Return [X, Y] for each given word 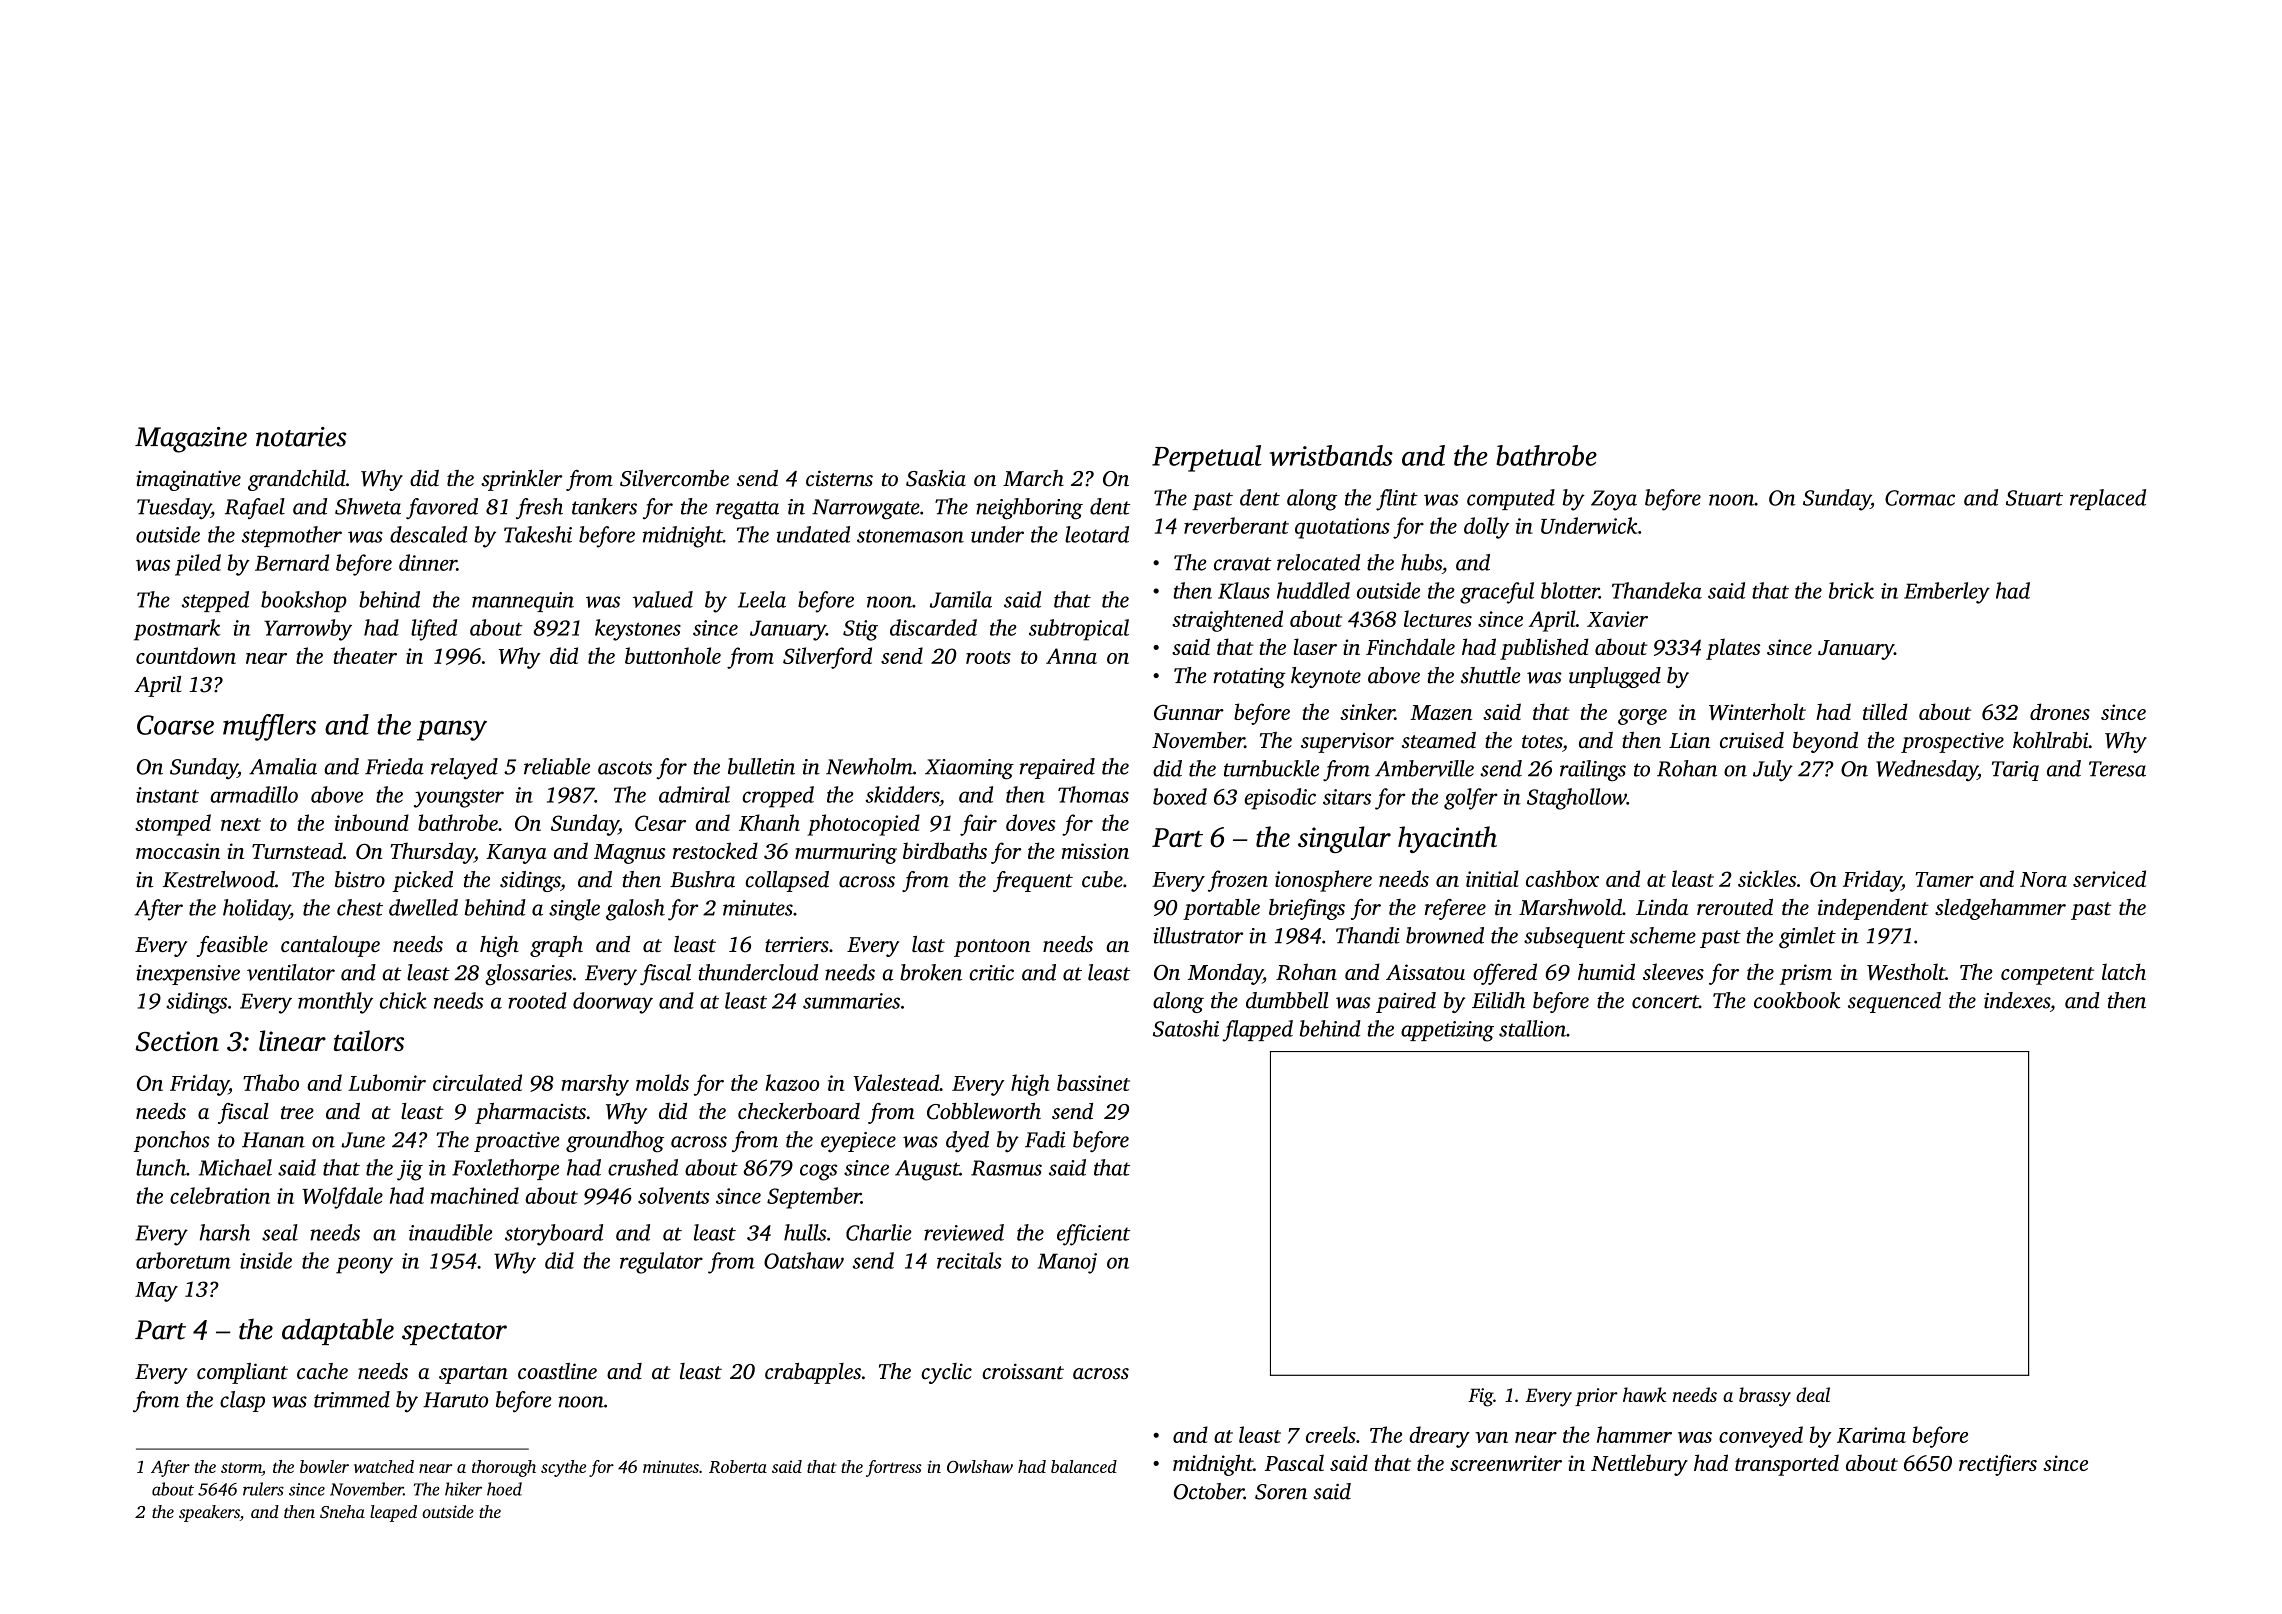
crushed [643, 1167]
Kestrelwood [219, 879]
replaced [2108, 499]
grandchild [297, 480]
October [1209, 1491]
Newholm [869, 766]
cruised [1752, 740]
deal [1813, 1394]
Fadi [1045, 1139]
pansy [452, 730]
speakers [209, 1513]
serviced [2109, 878]
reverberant [1236, 525]
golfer [1471, 799]
